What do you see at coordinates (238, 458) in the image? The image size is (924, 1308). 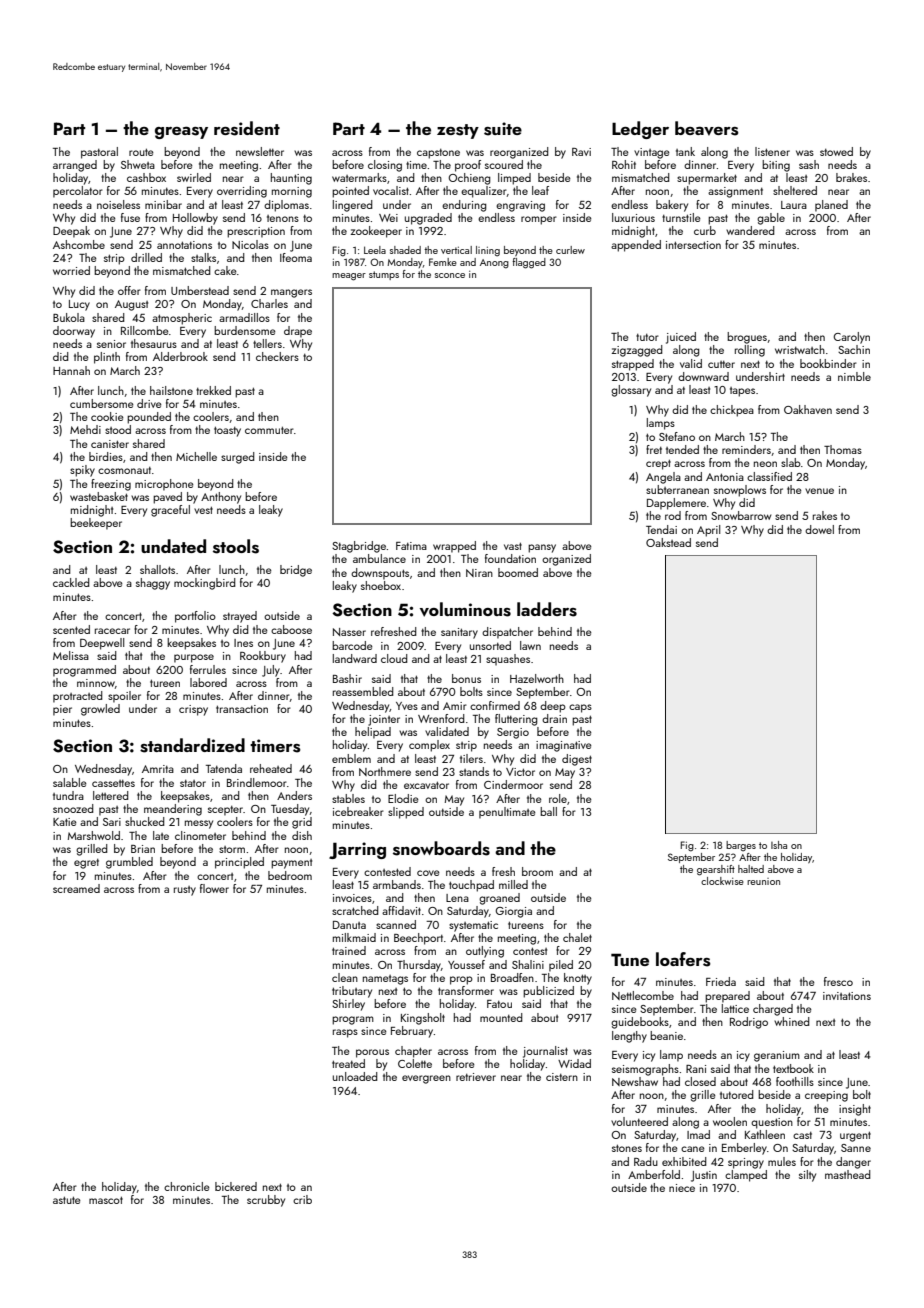 I see `surged` at bounding box center [238, 458].
